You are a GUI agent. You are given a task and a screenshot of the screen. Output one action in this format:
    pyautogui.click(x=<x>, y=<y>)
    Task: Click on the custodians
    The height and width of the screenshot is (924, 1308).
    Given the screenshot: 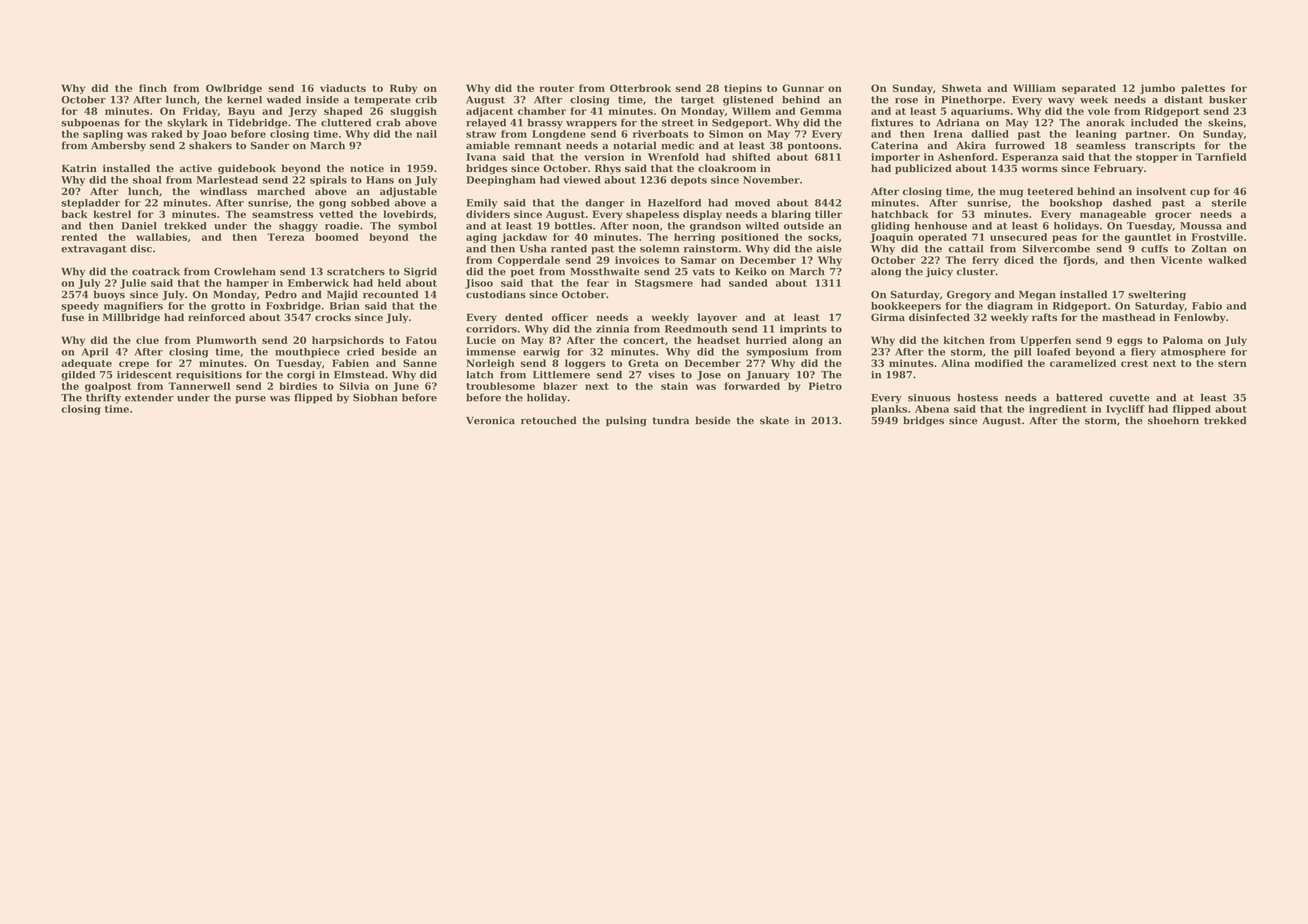 What is the action you would take?
    pyautogui.click(x=496, y=294)
